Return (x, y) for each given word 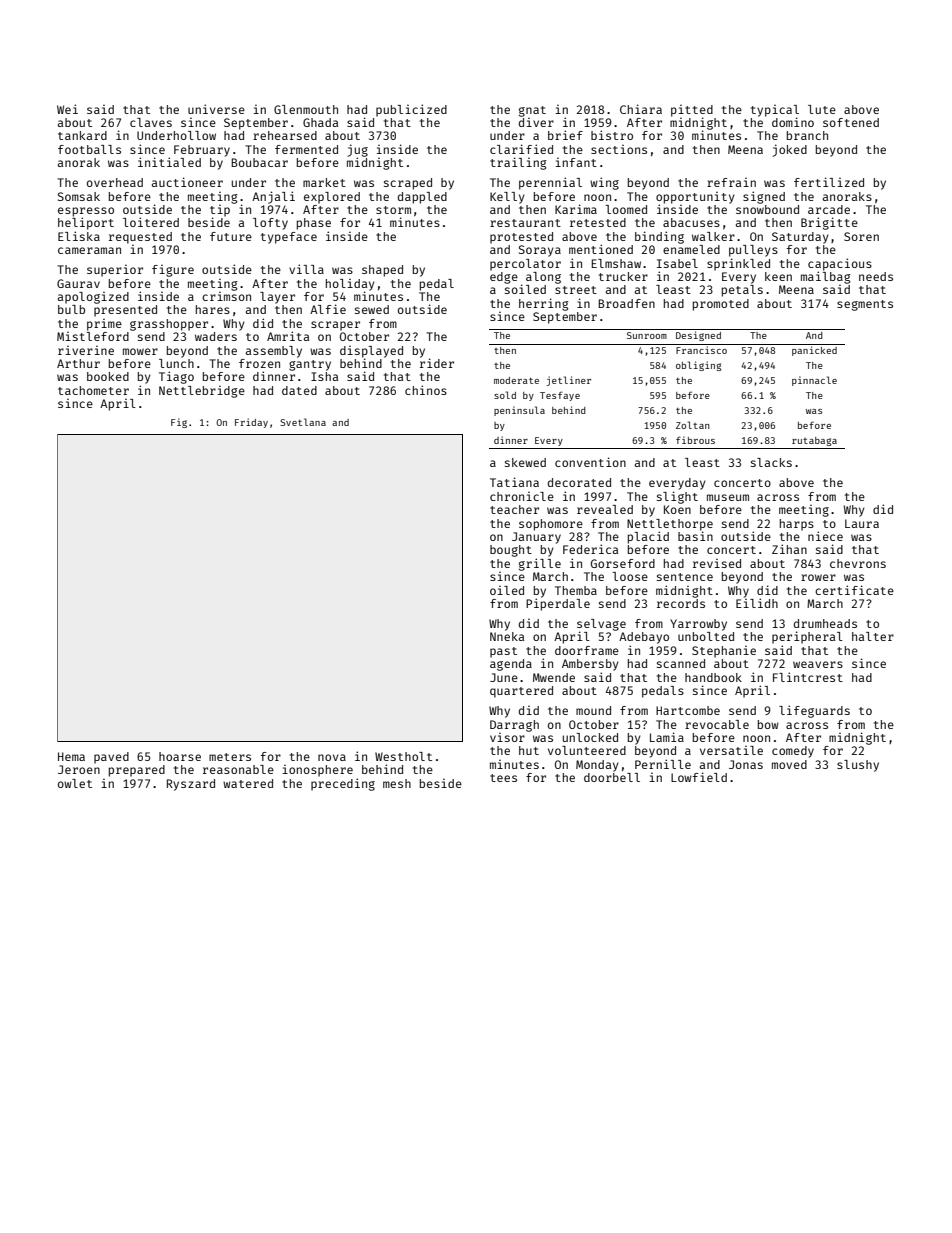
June (504, 677)
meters (230, 757)
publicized (411, 110)
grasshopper (169, 325)
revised (717, 563)
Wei (67, 109)
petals (742, 291)
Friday (251, 423)
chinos (426, 390)
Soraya (540, 251)
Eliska (79, 236)
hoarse (180, 756)
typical (775, 111)
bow (768, 724)
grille (540, 564)
